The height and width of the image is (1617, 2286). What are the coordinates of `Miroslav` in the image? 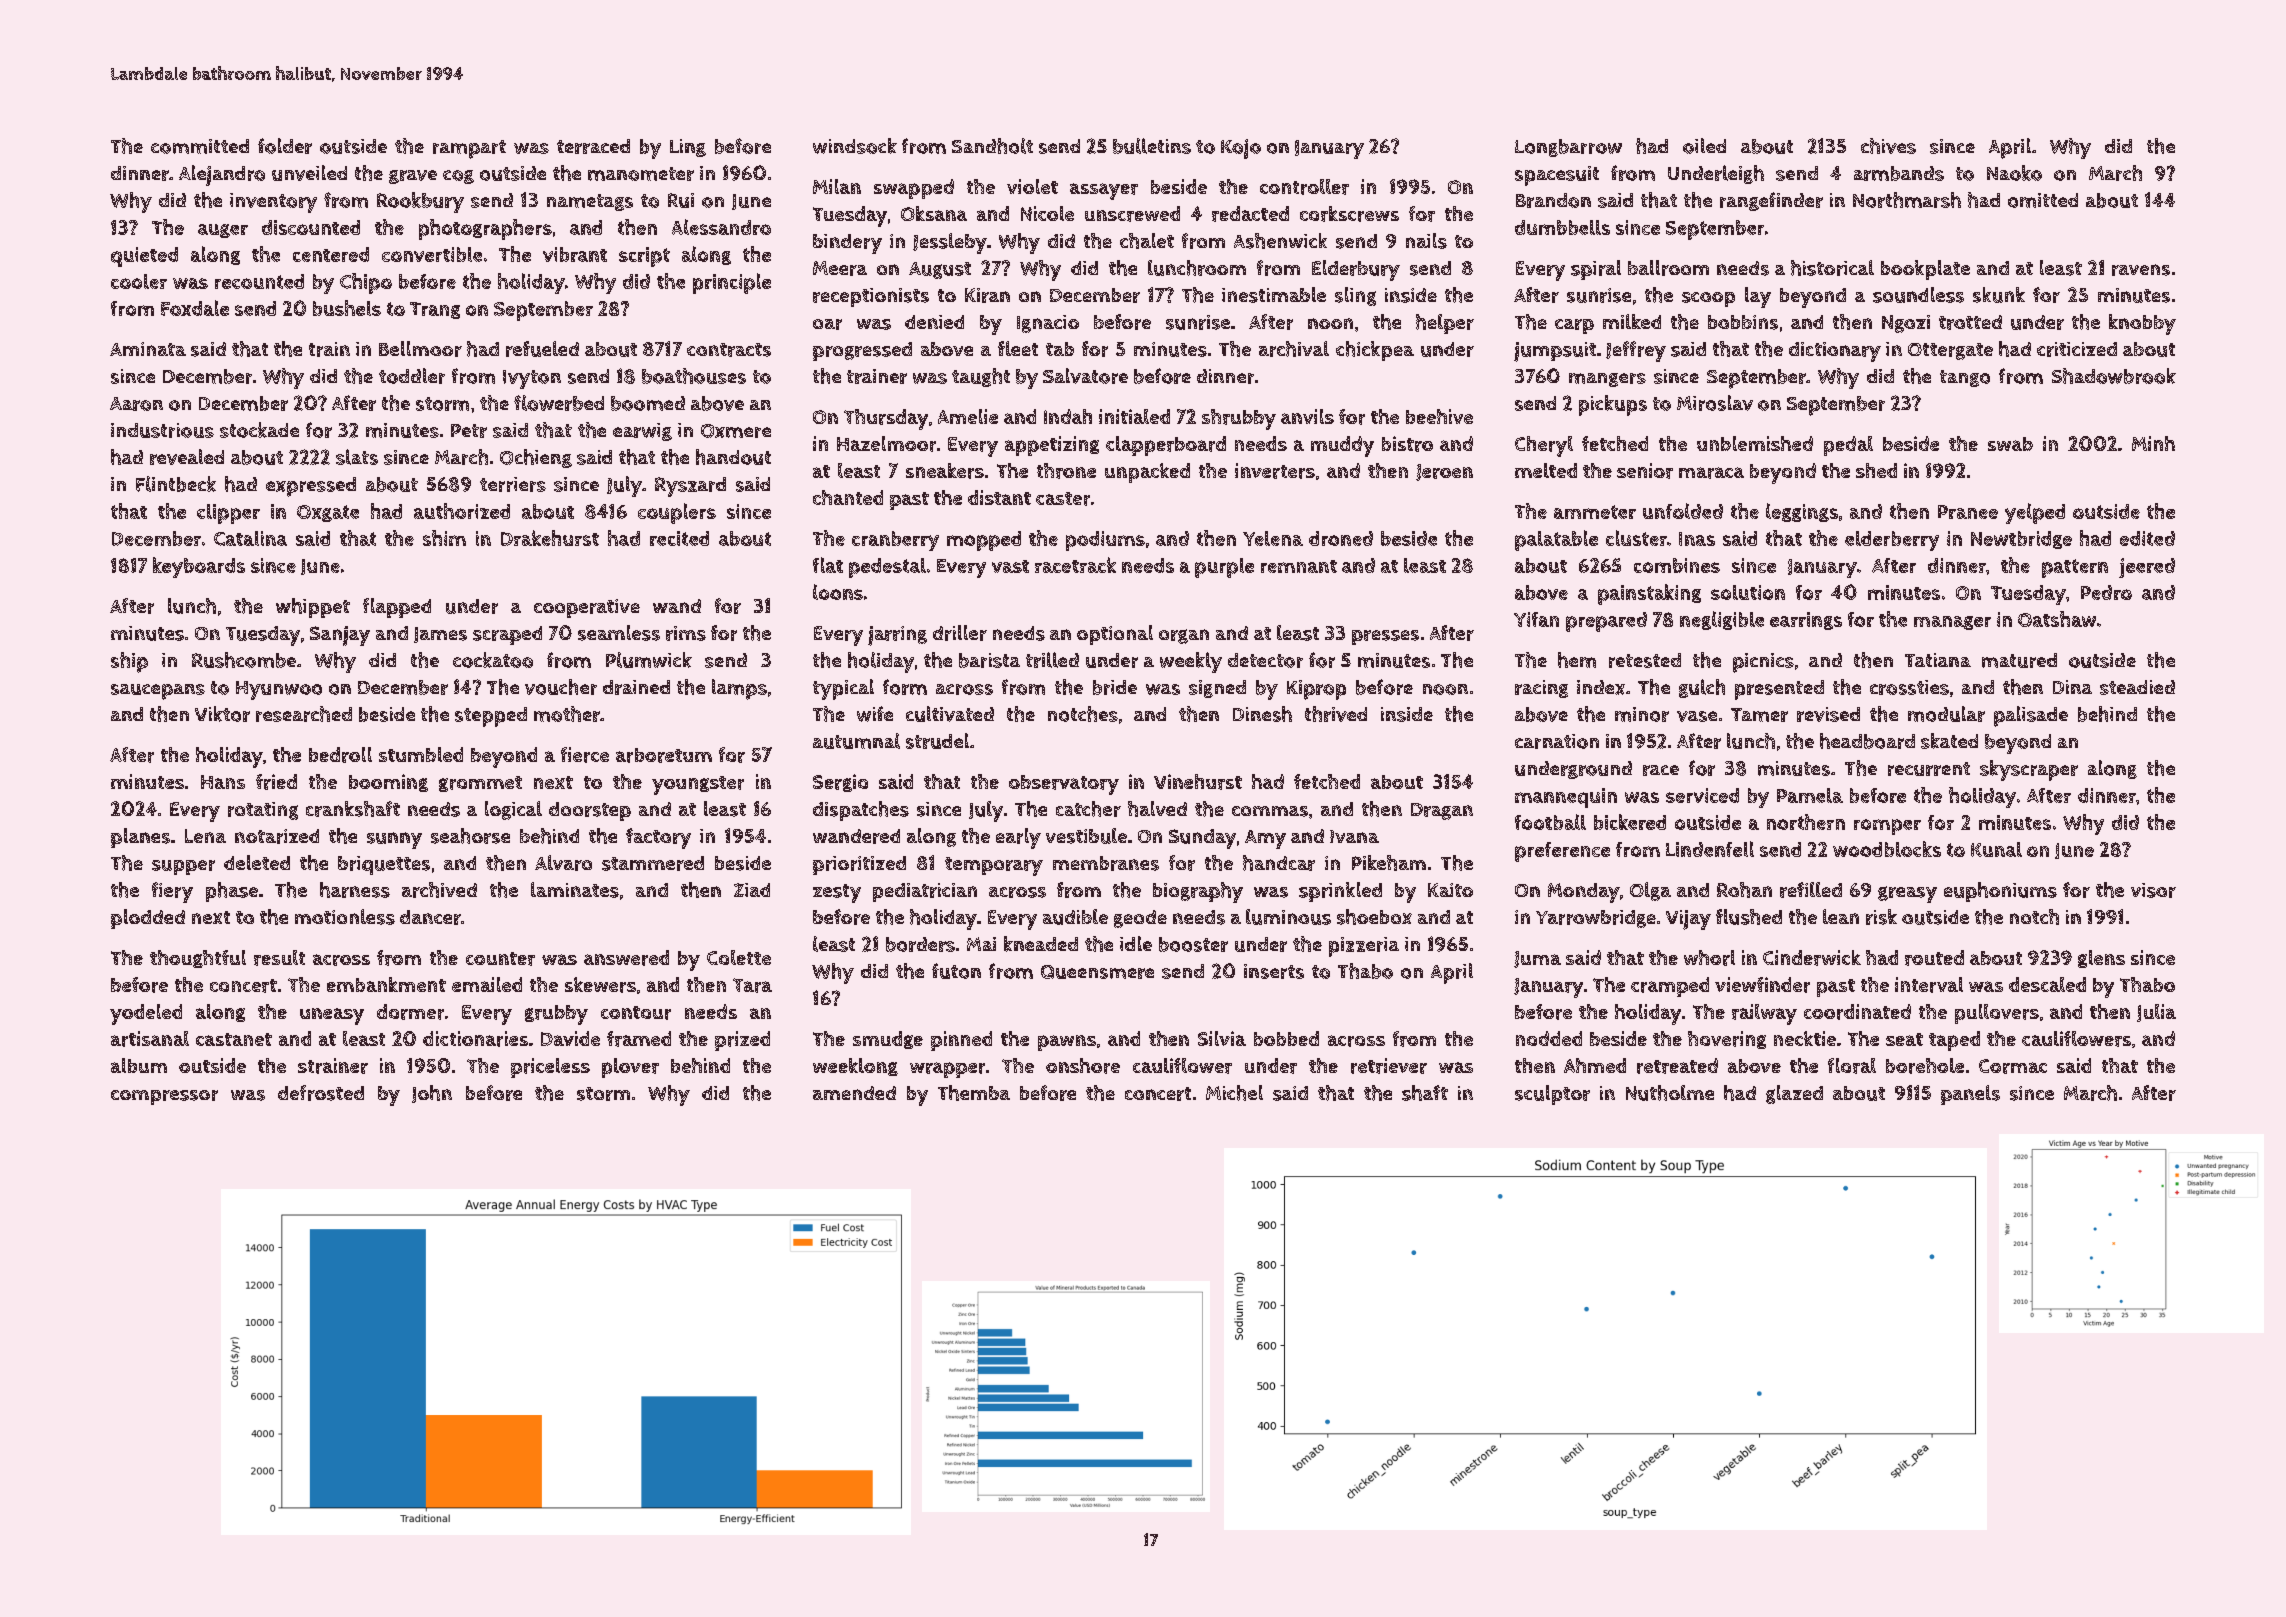 It's located at (1715, 403).
